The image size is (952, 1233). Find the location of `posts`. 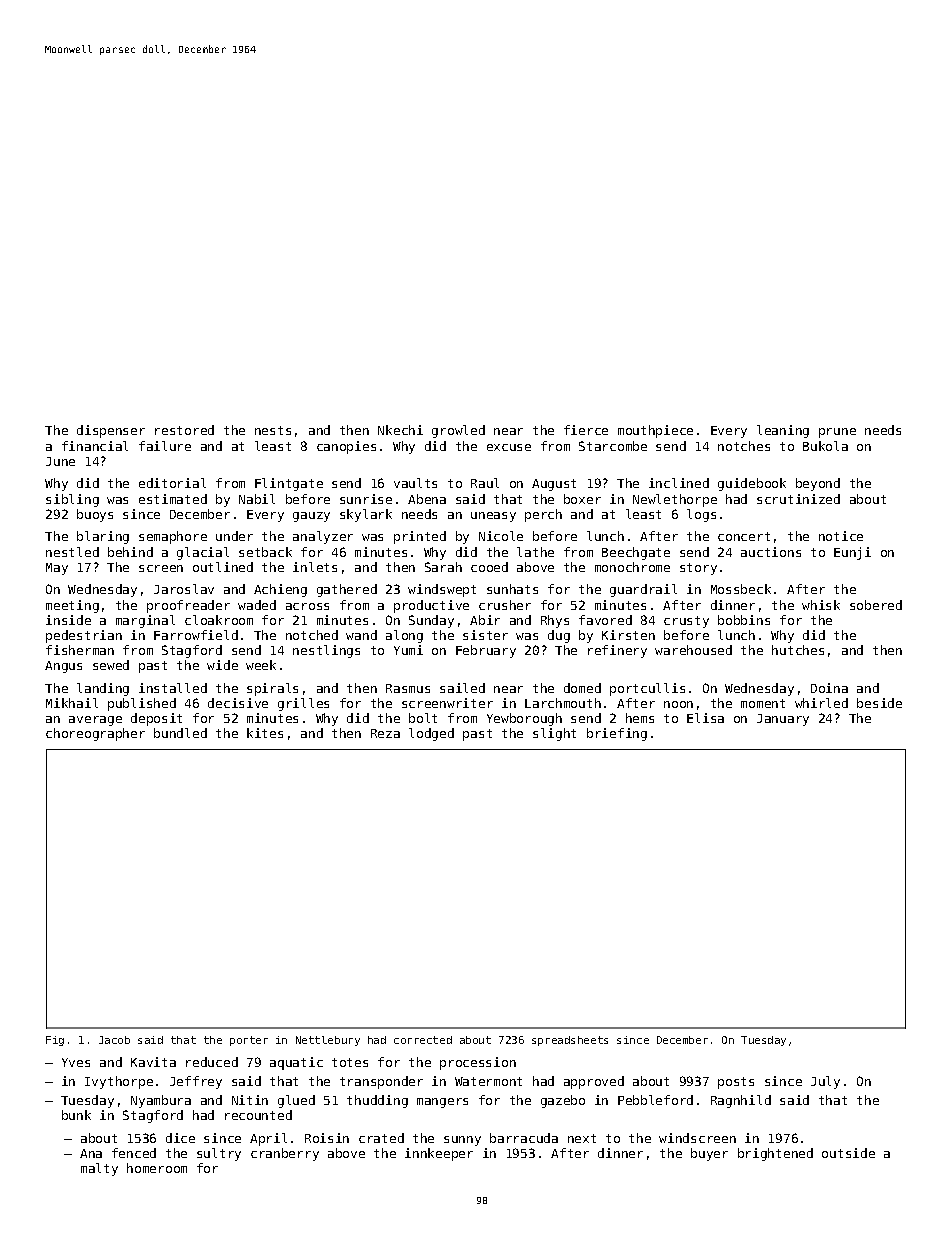

posts is located at coordinates (736, 1083).
